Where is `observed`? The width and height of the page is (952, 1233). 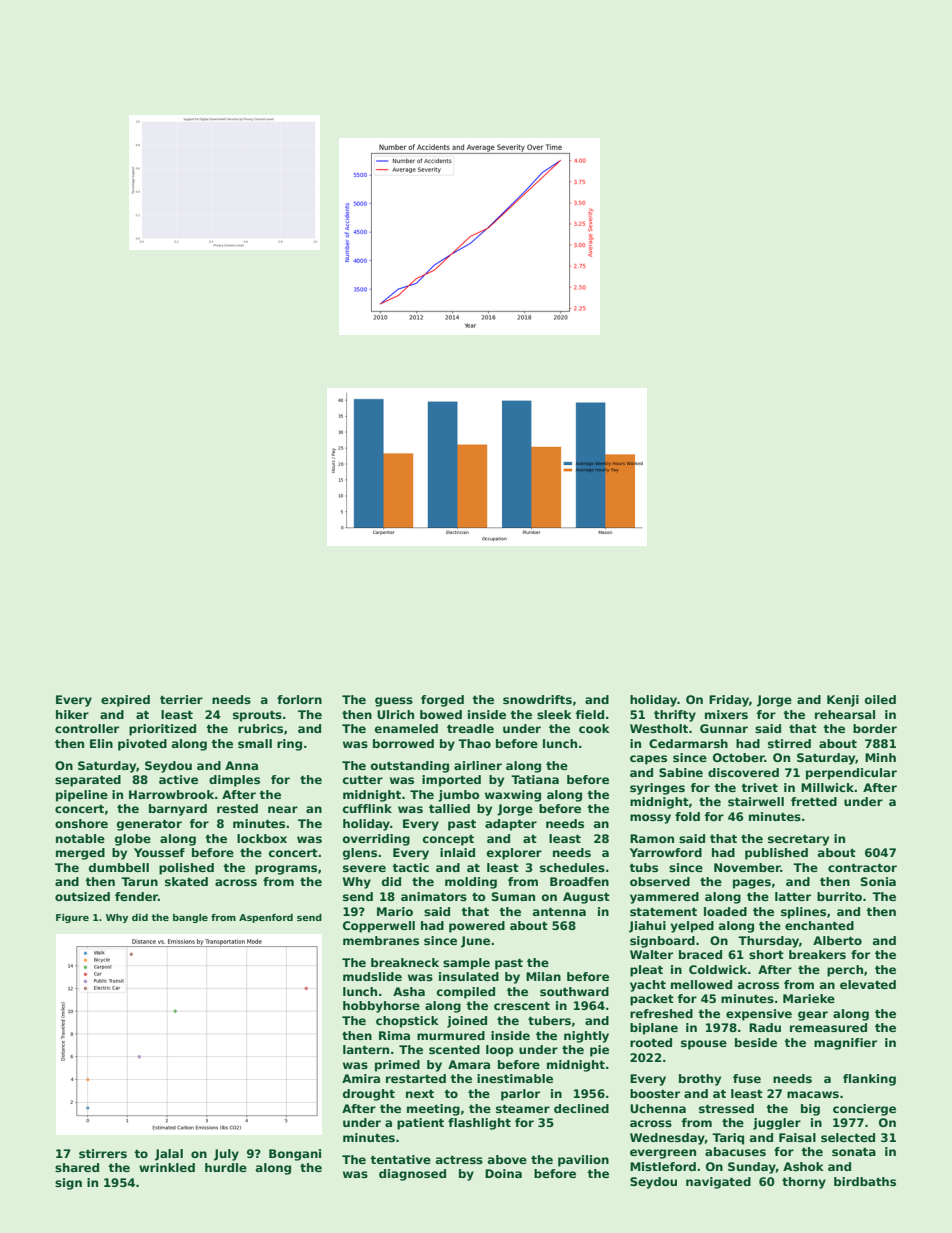 observed is located at coordinates (660, 881).
